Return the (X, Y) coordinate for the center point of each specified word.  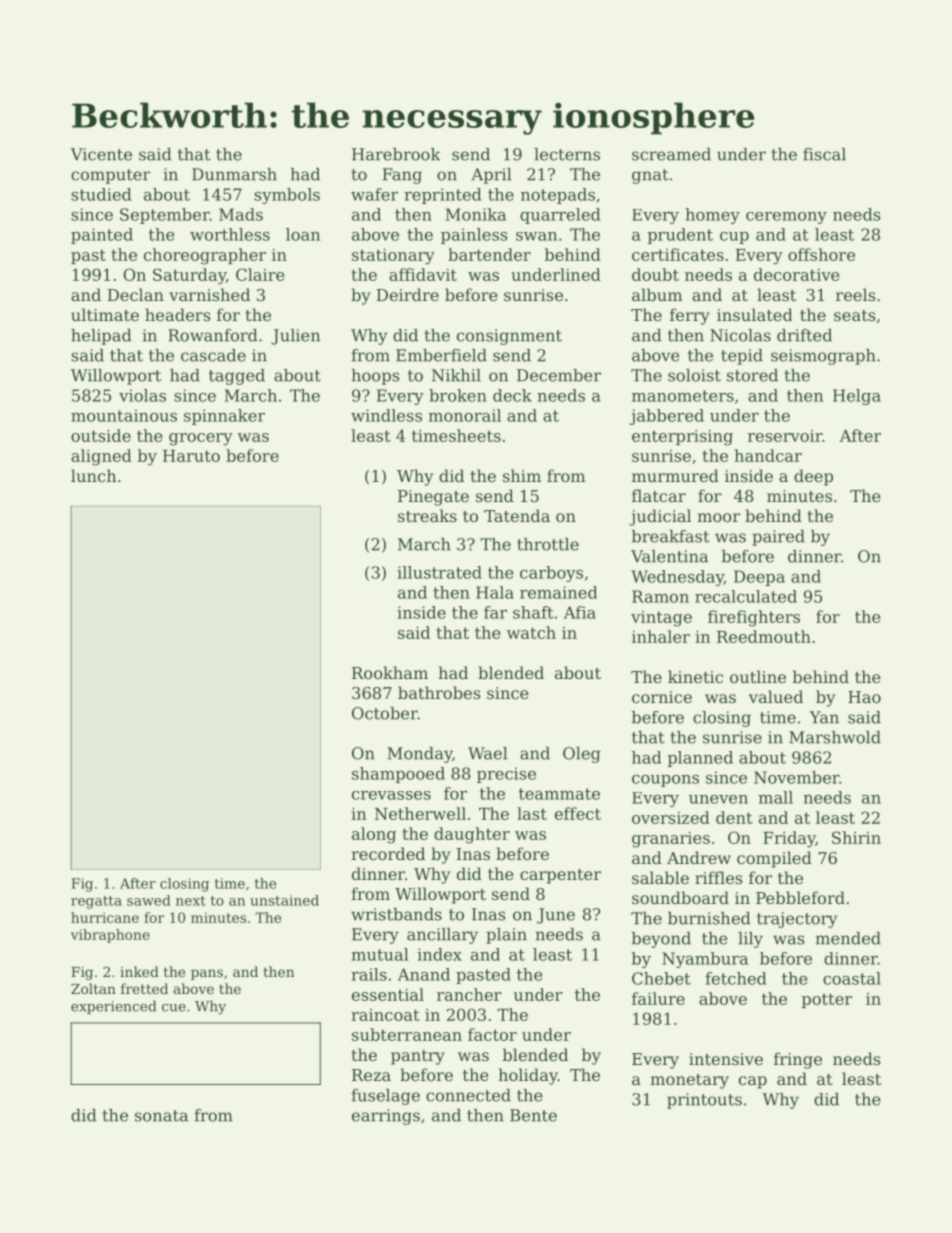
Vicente (101, 154)
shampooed (398, 775)
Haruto (191, 456)
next (191, 901)
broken (458, 395)
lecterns (567, 154)
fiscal (824, 154)
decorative (796, 274)
